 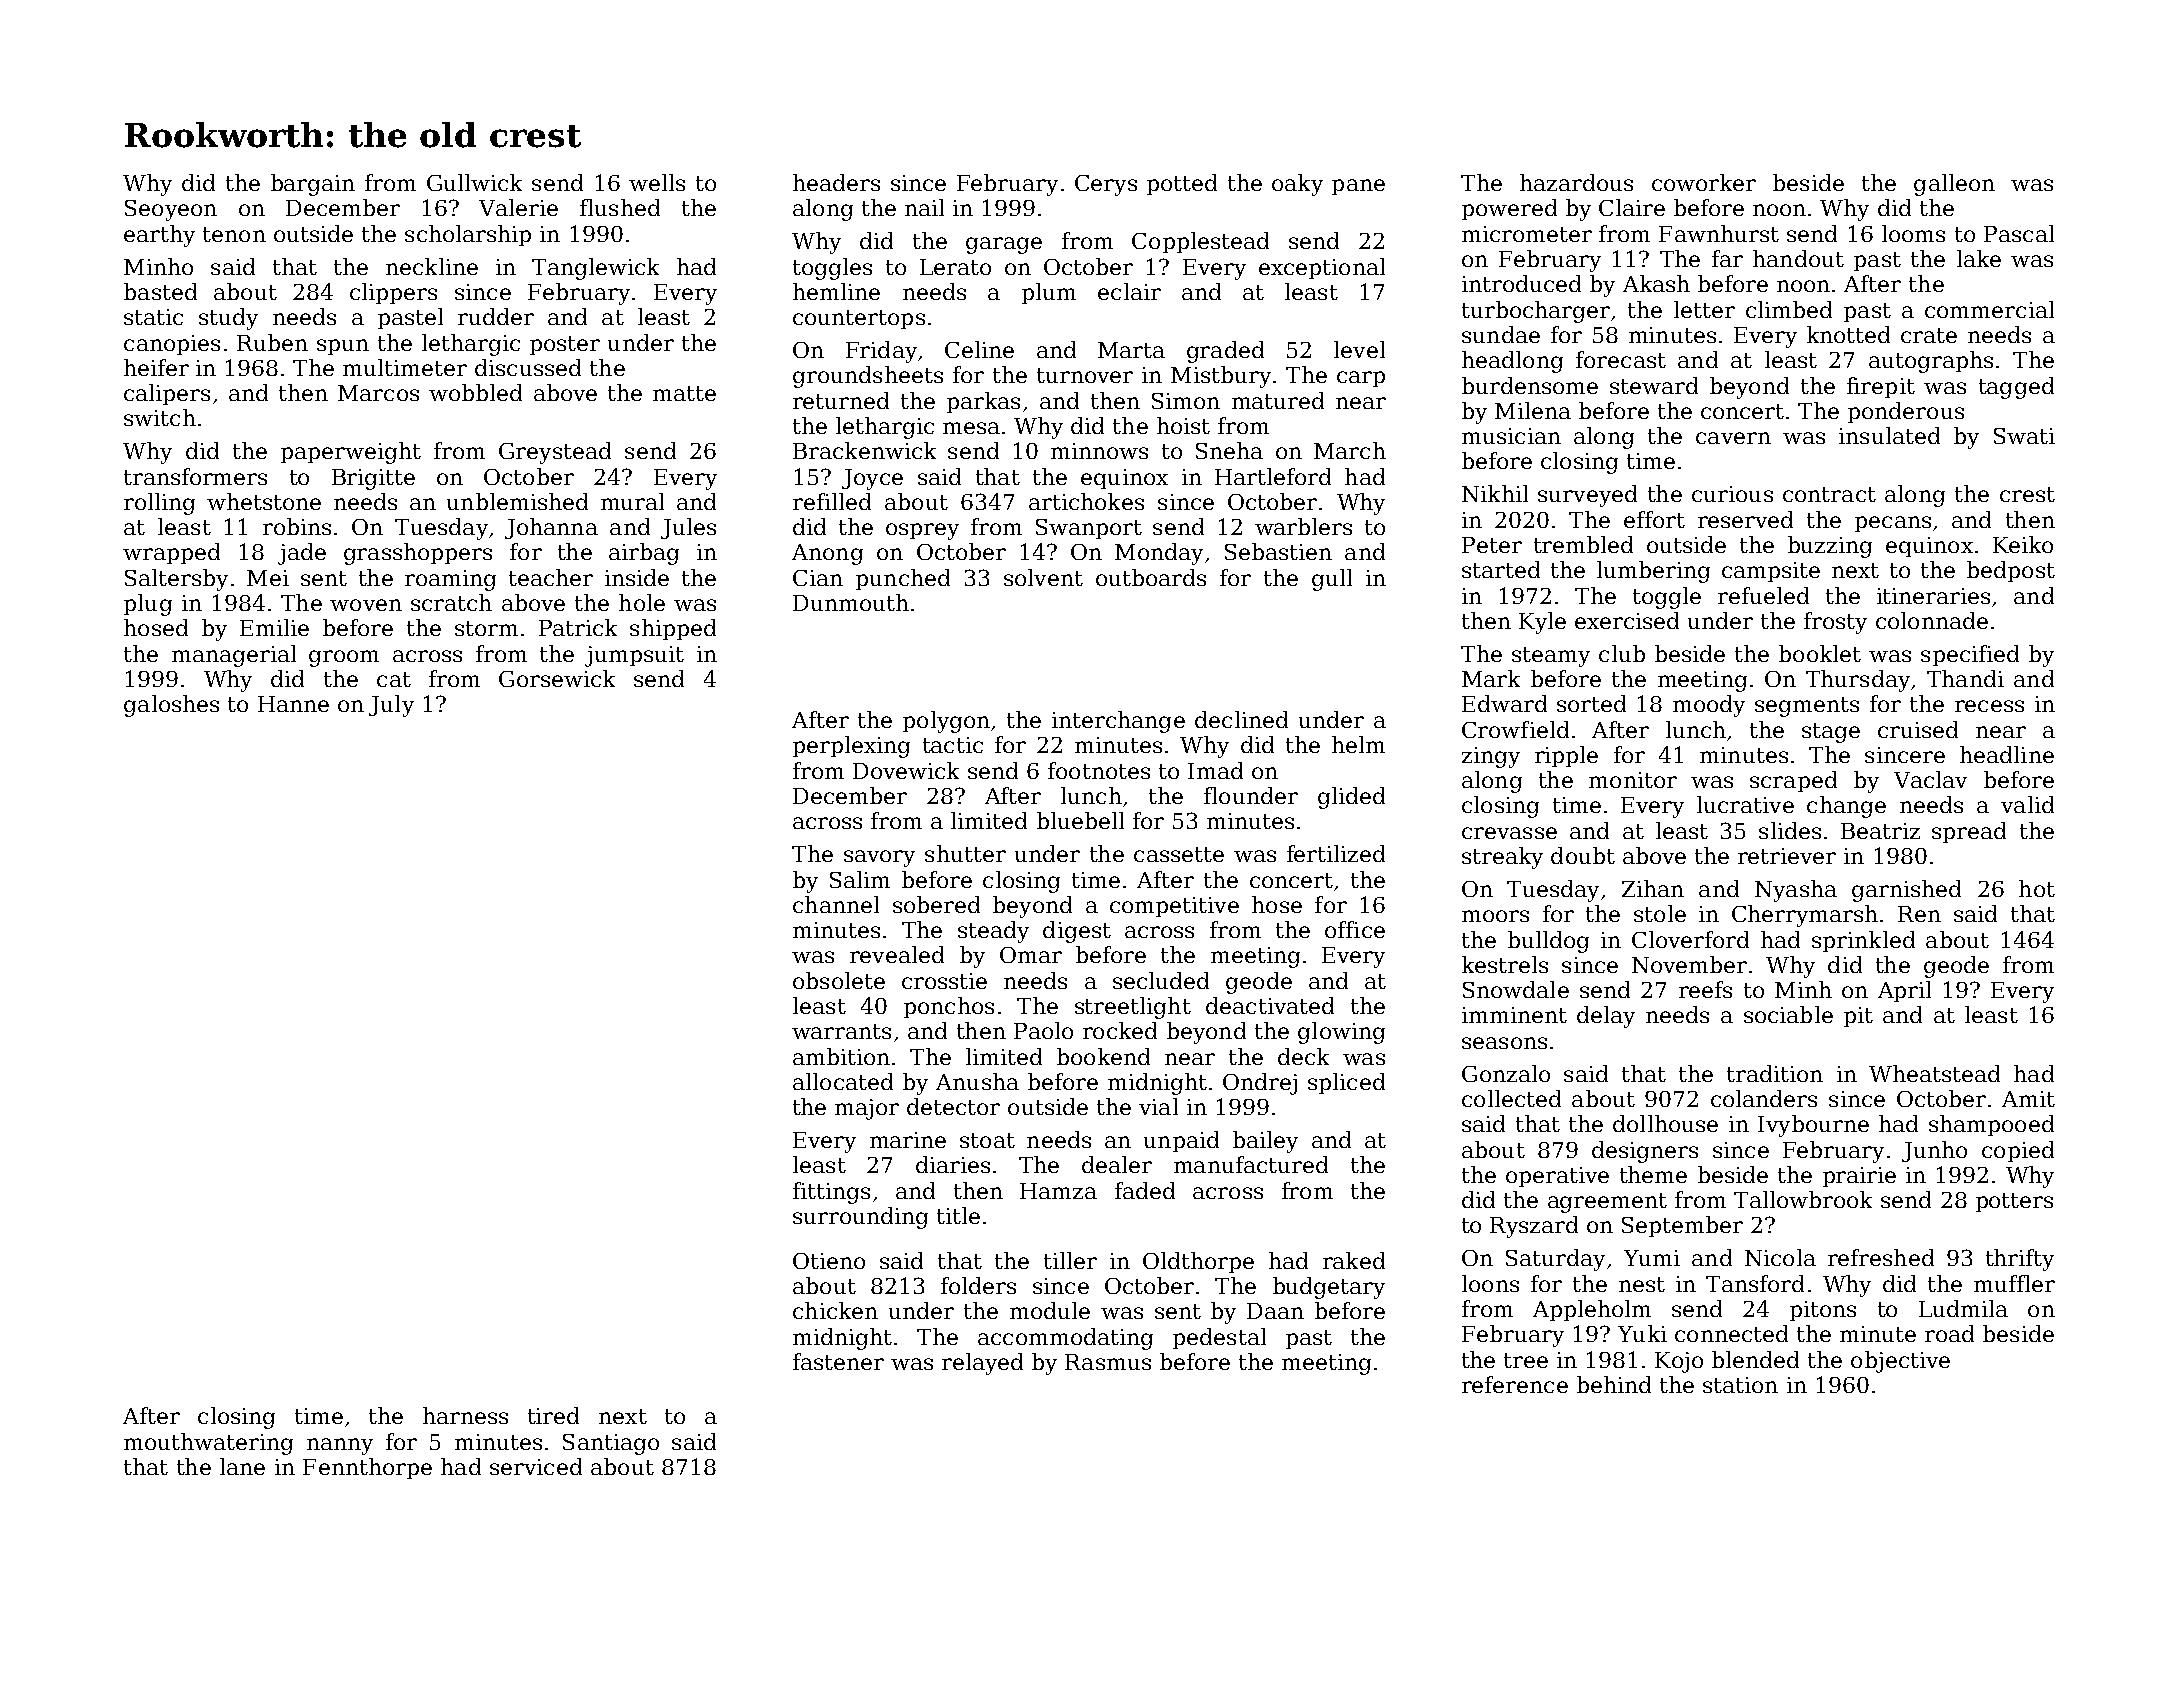 What do you see at coordinates (1645, 1152) in the page?
I see `designers` at bounding box center [1645, 1152].
